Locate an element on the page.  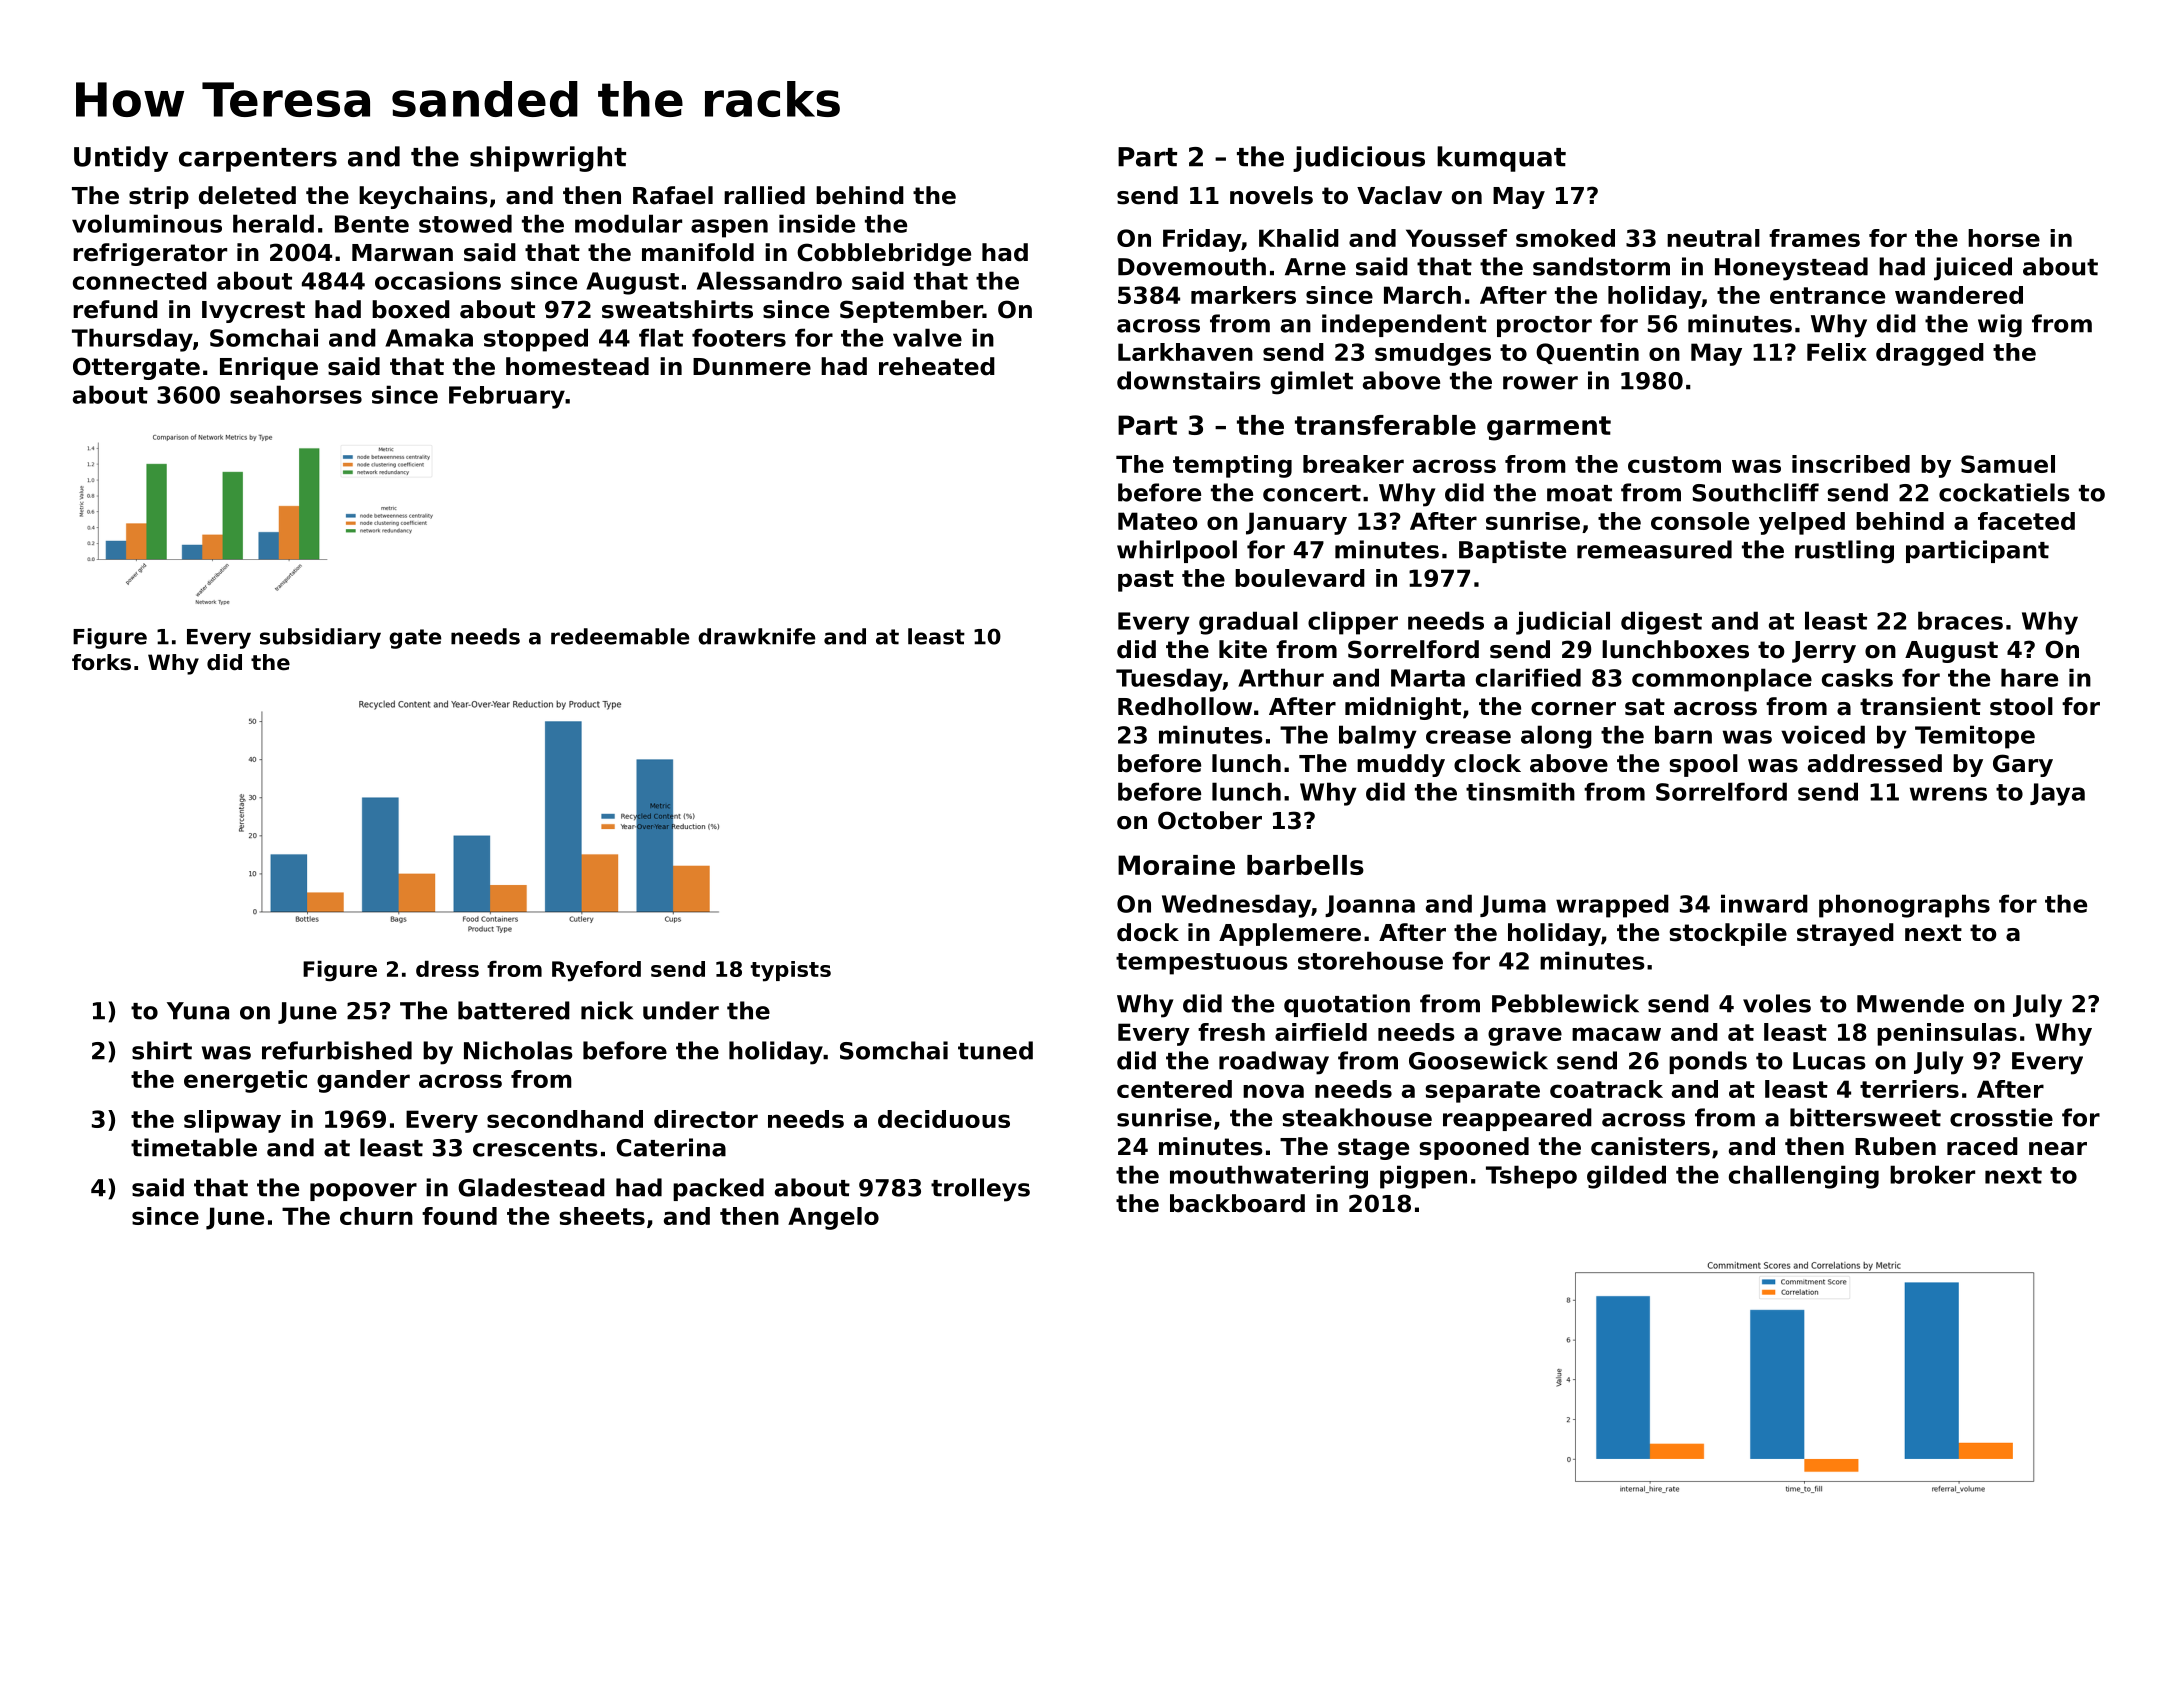
churn is located at coordinates (376, 1216).
